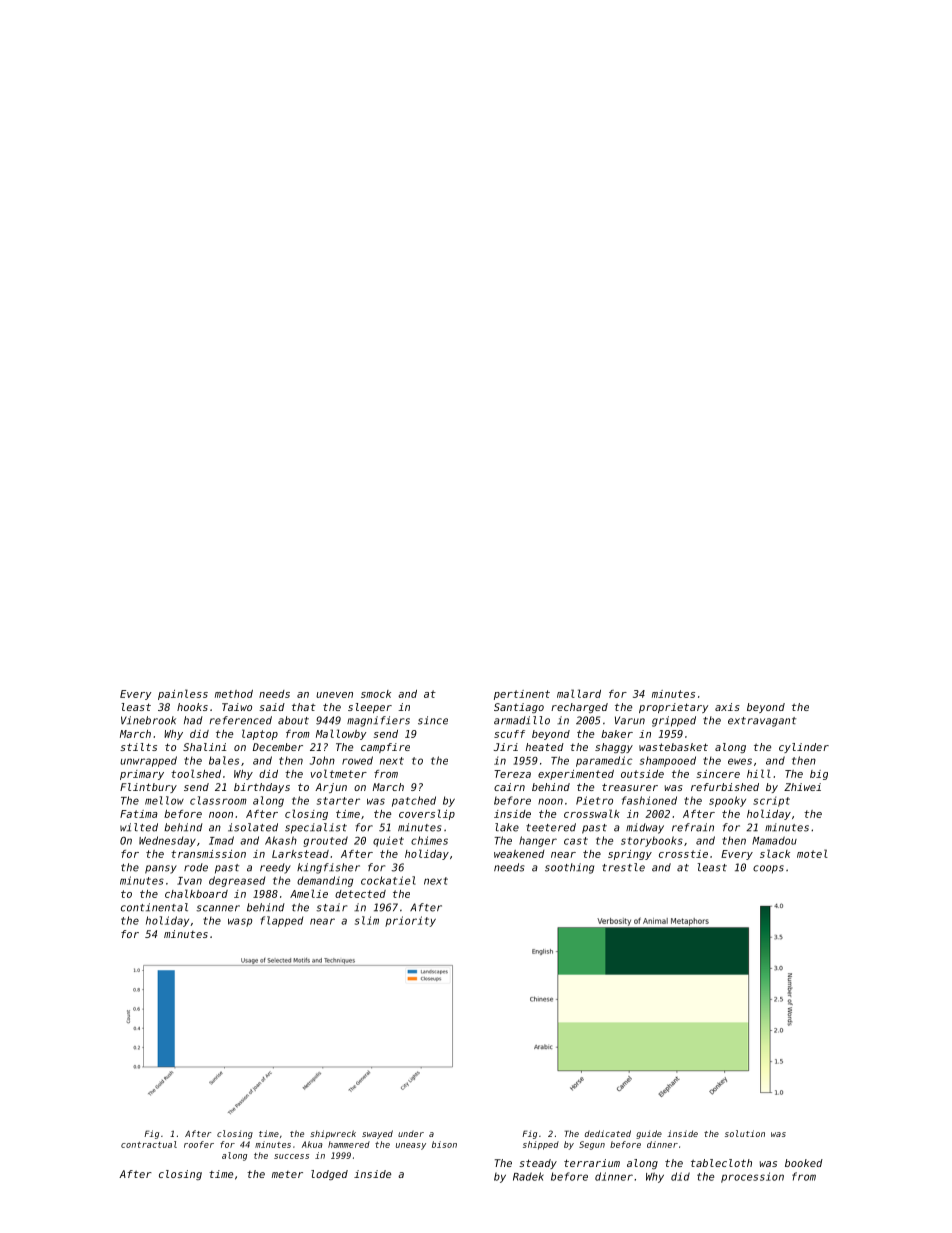  What do you see at coordinates (768, 869) in the screenshot?
I see `coops` at bounding box center [768, 869].
